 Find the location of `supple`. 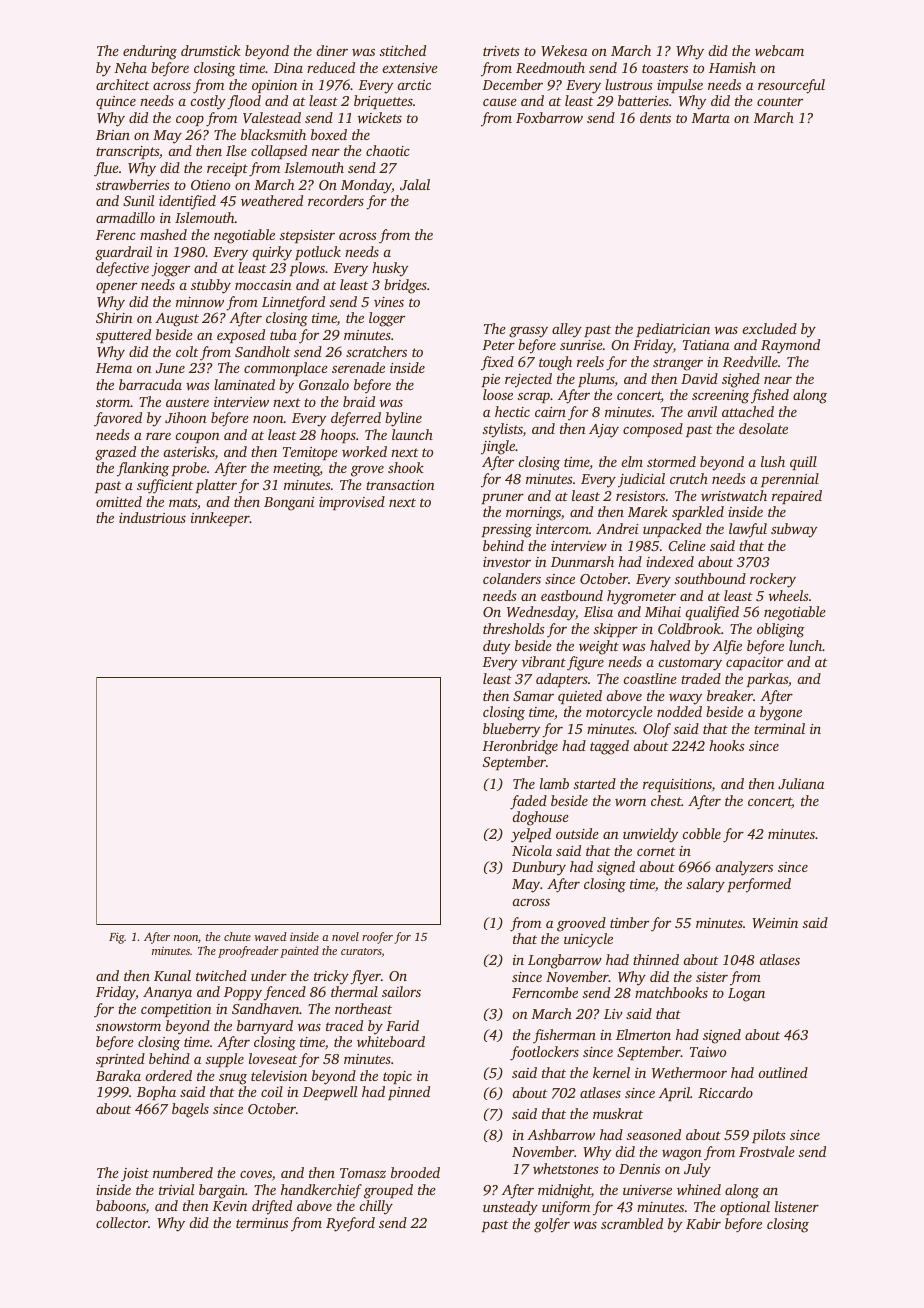

supple is located at coordinates (225, 1060).
